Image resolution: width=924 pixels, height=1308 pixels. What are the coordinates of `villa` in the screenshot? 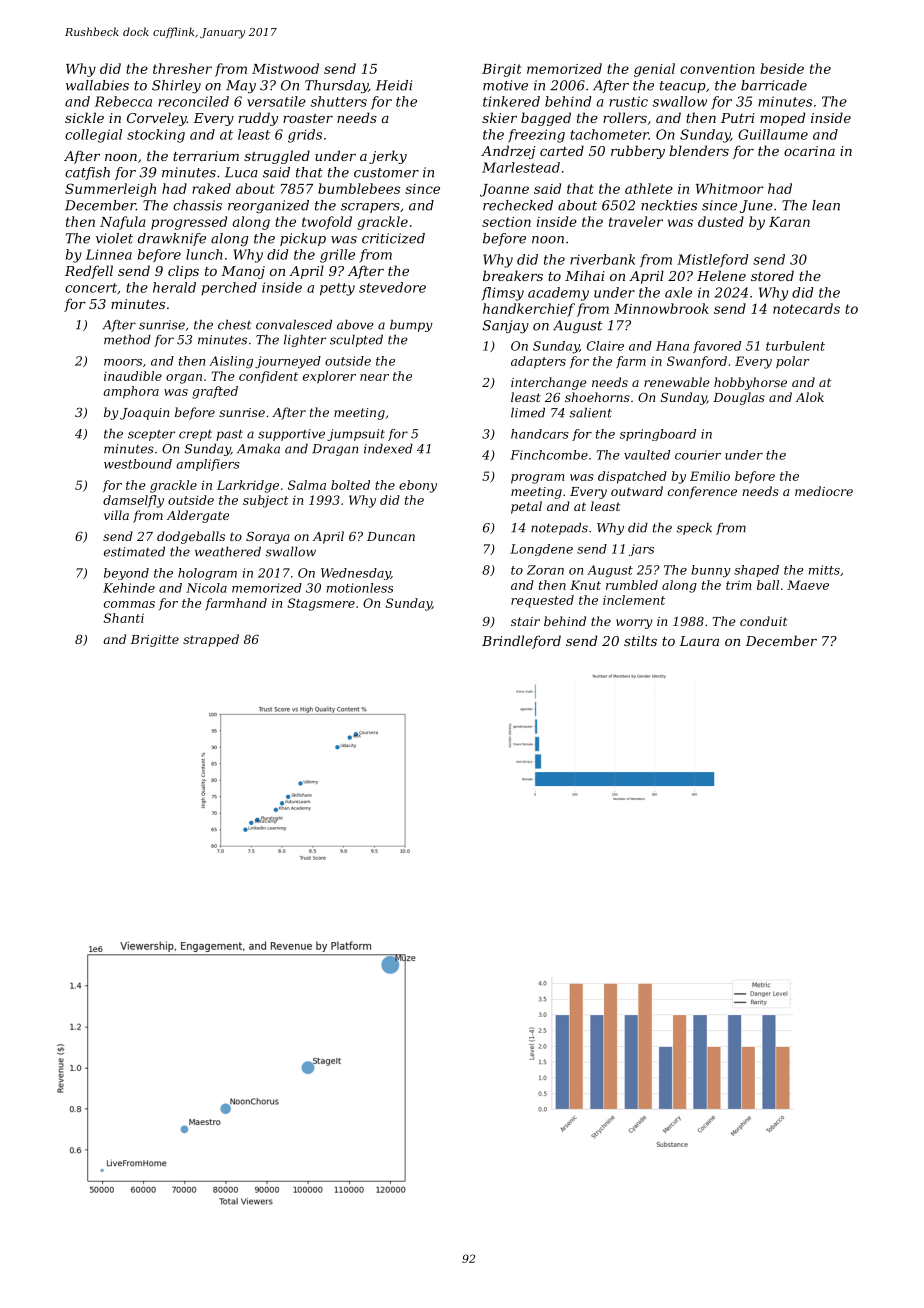 It's located at (116, 515).
